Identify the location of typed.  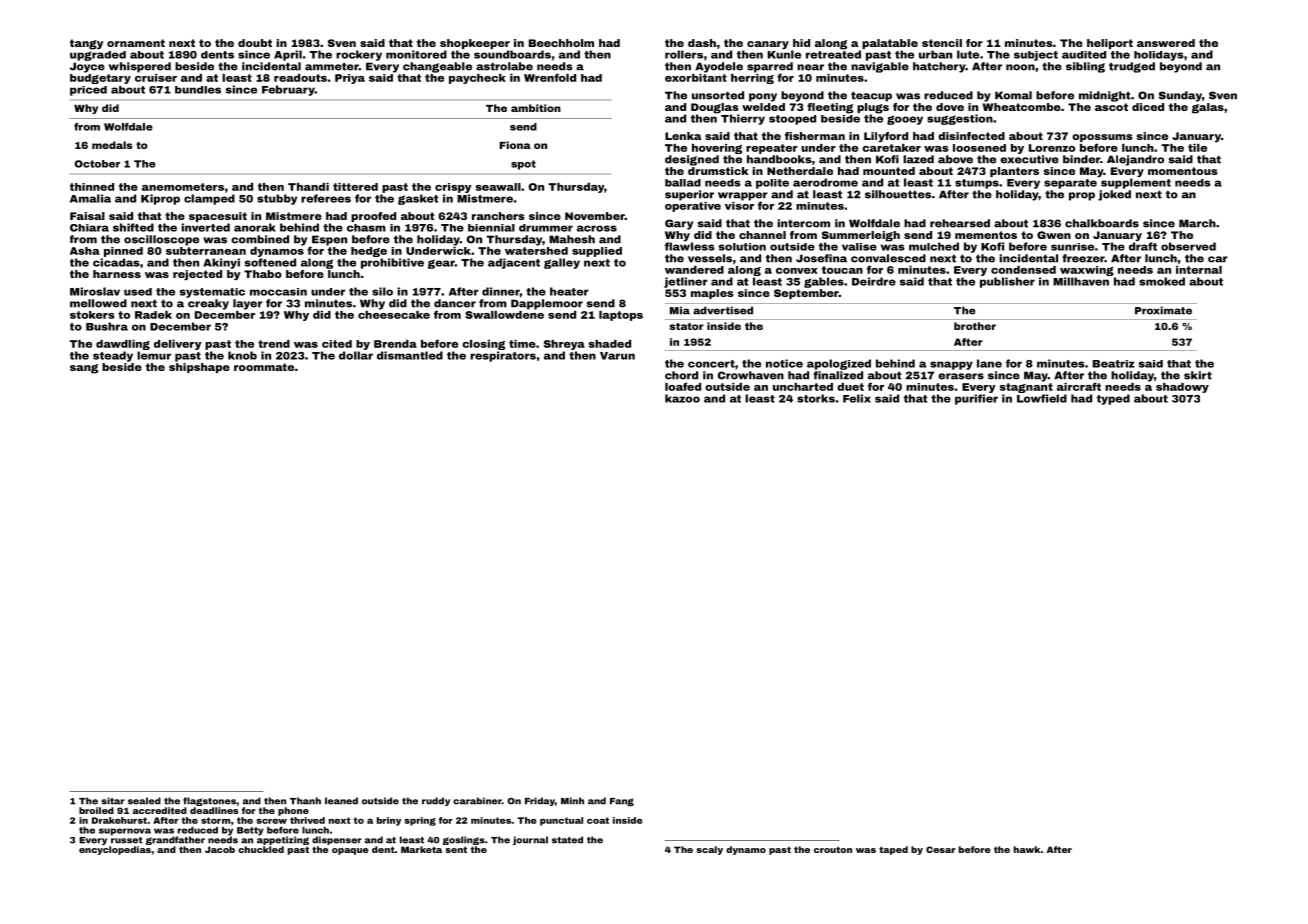
(1113, 399).
